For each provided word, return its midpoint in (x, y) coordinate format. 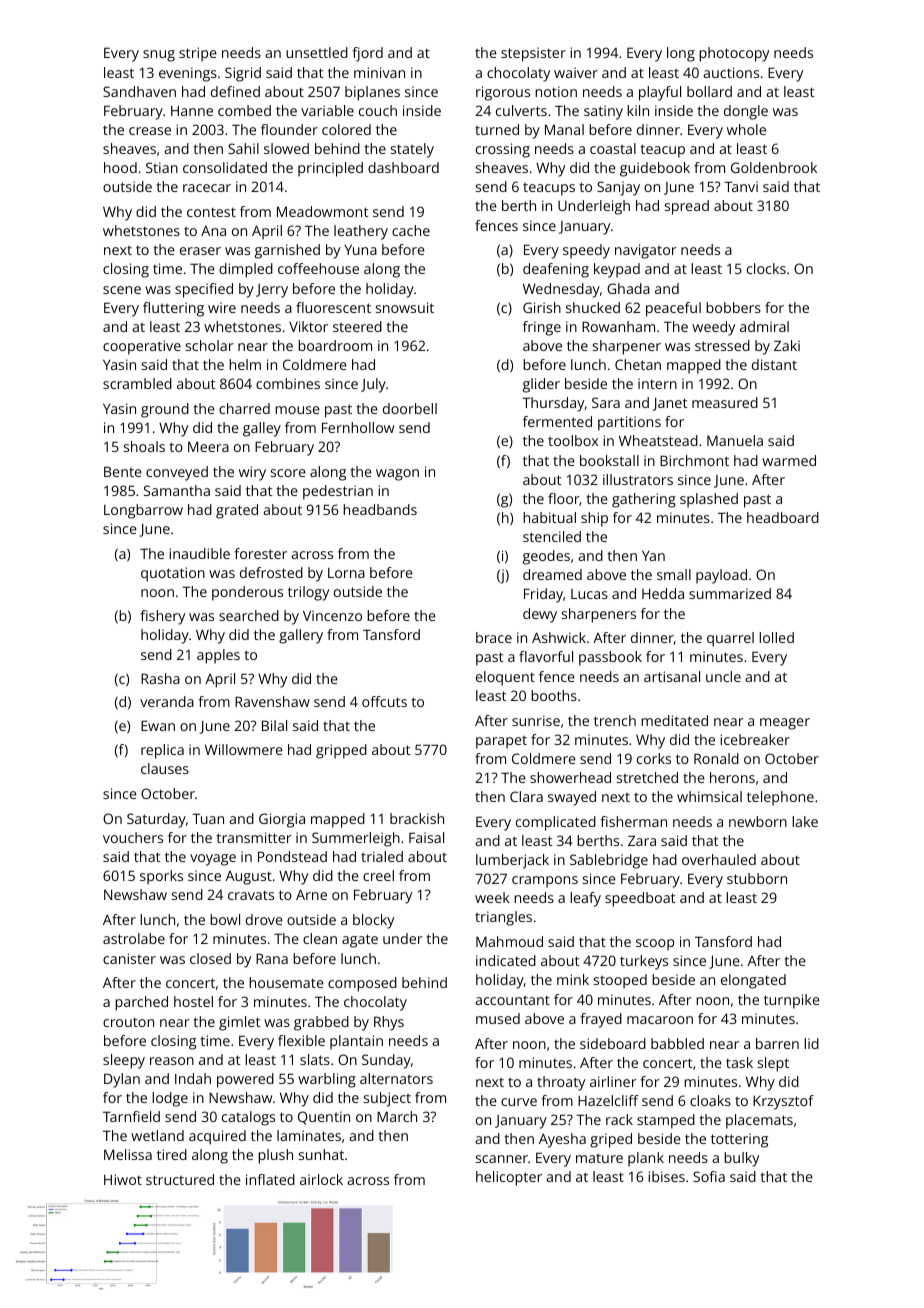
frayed (601, 1020)
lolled (776, 637)
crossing (503, 150)
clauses (165, 768)
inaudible (199, 553)
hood (120, 167)
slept (773, 1064)
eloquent (505, 678)
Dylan (122, 1080)
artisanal (672, 676)
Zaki (787, 345)
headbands (380, 509)
